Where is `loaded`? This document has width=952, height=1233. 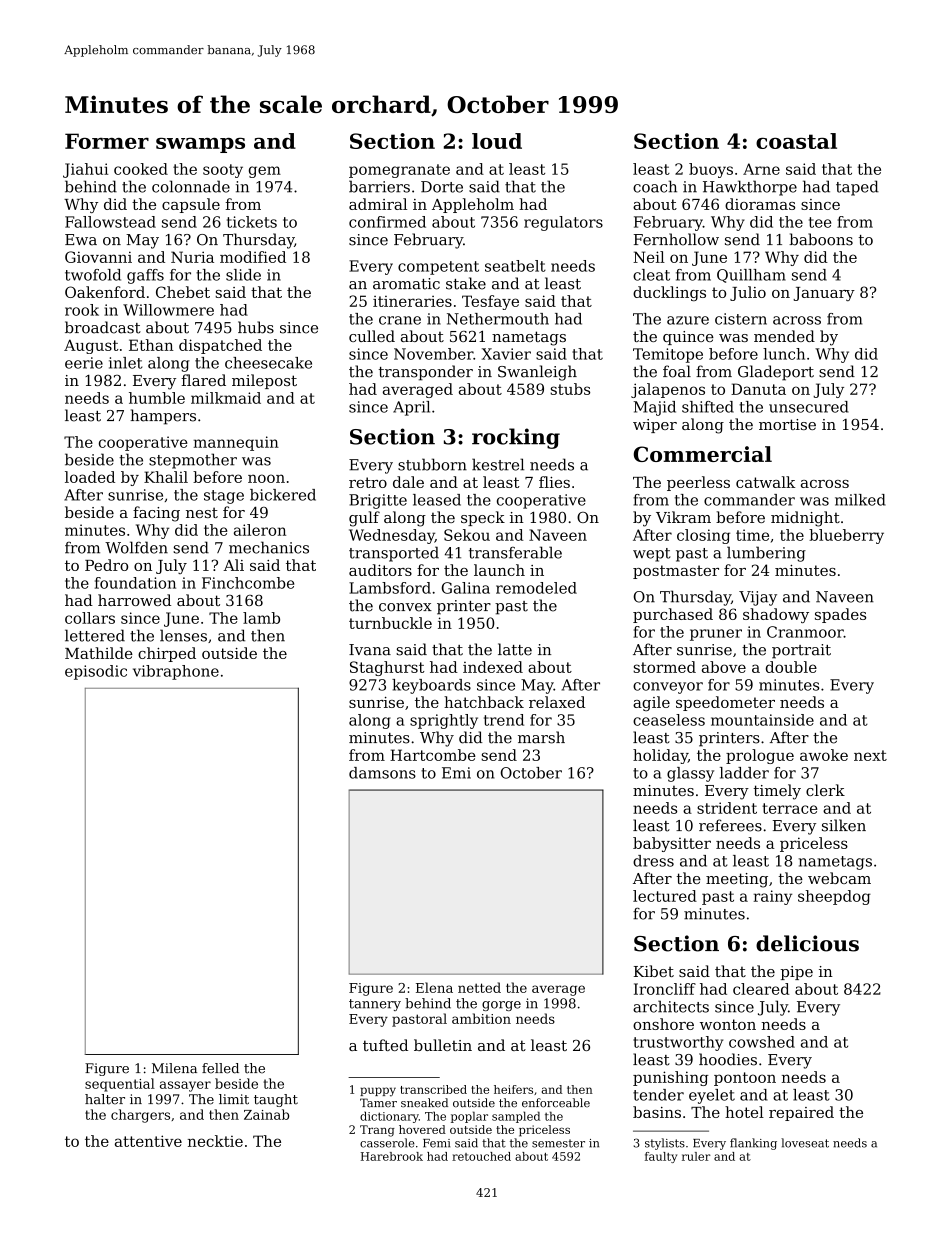 loaded is located at coordinates (90, 477).
